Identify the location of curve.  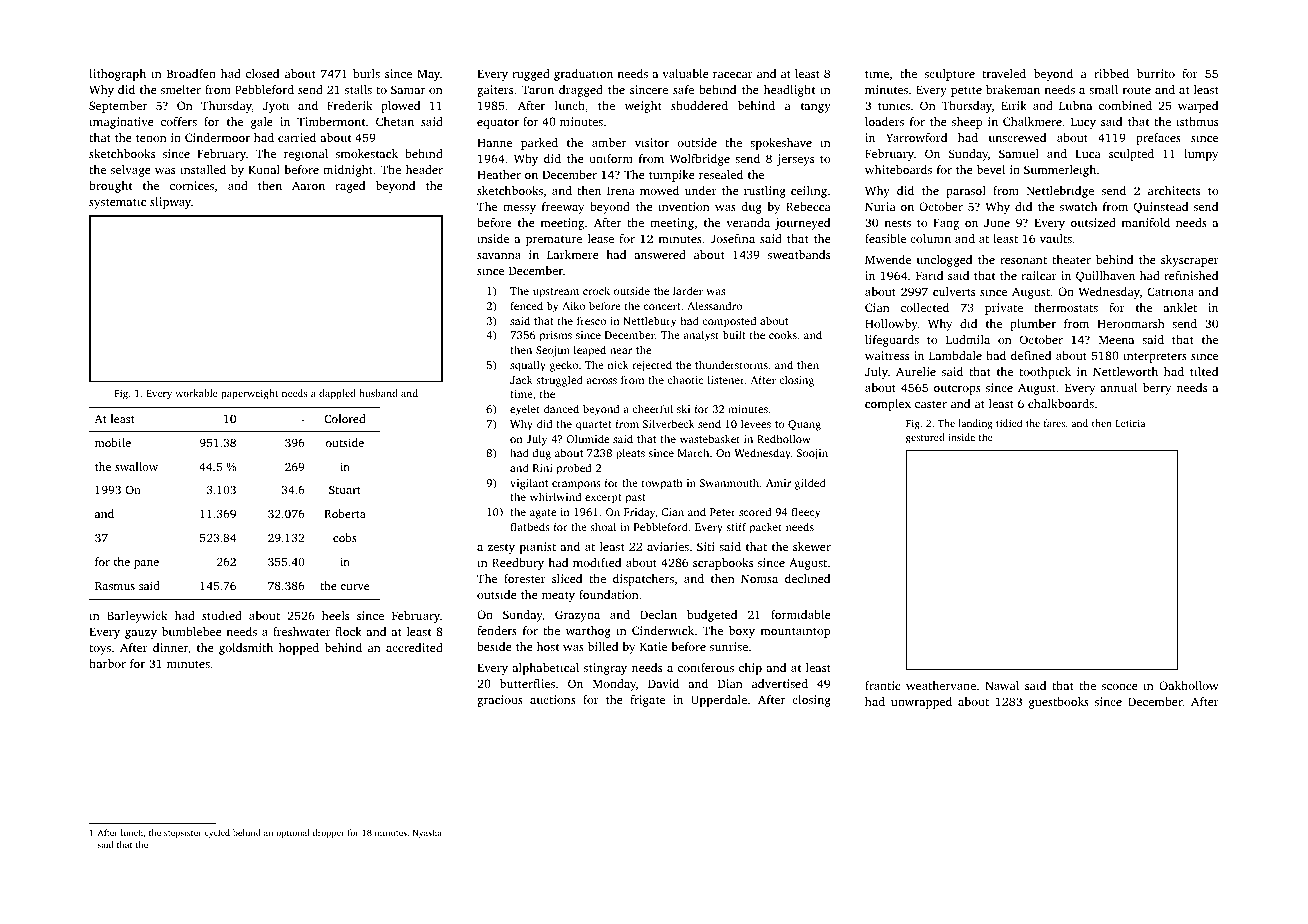
(355, 587).
